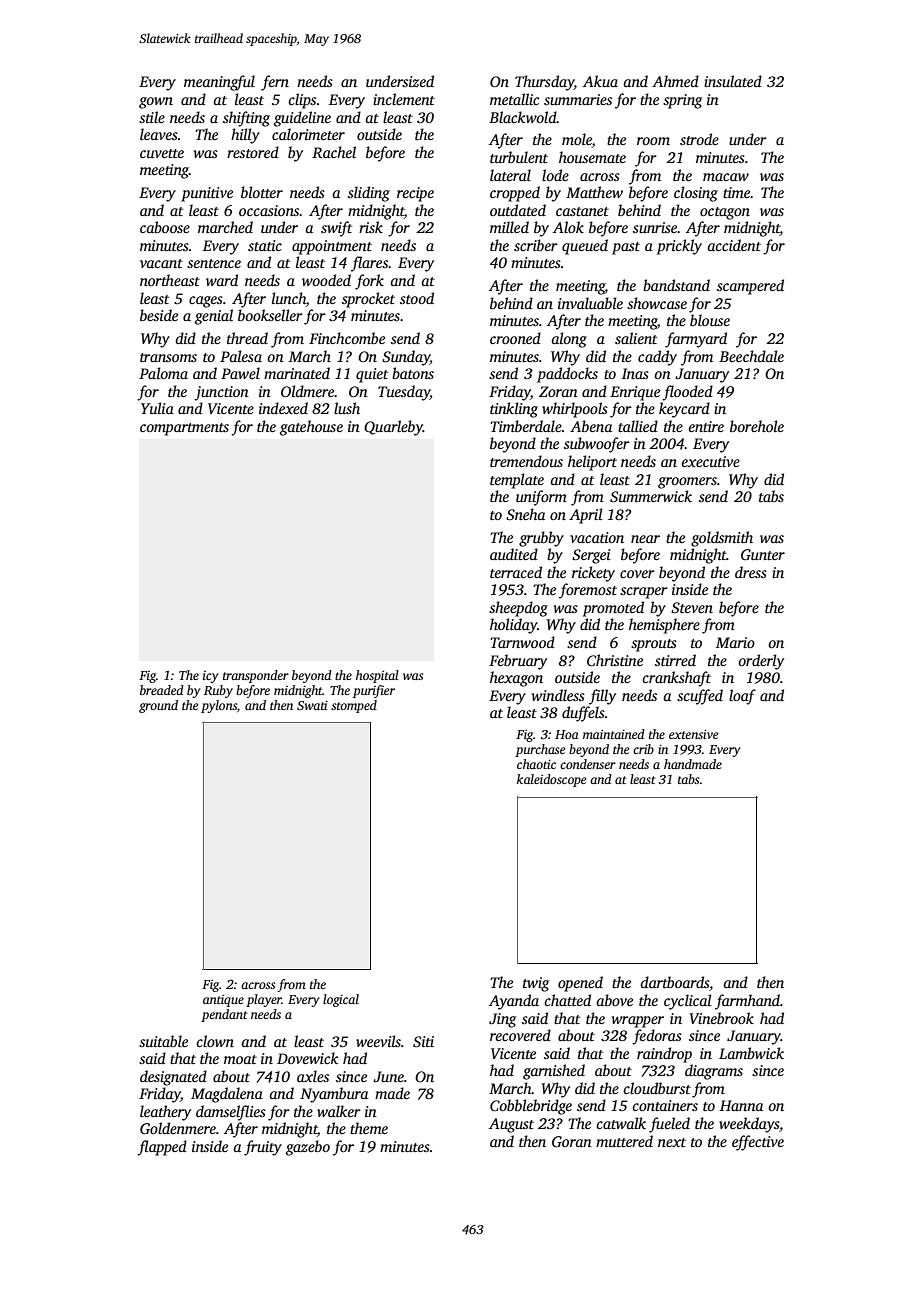  Describe the element at coordinates (536, 984) in the document. I see `twig` at that location.
